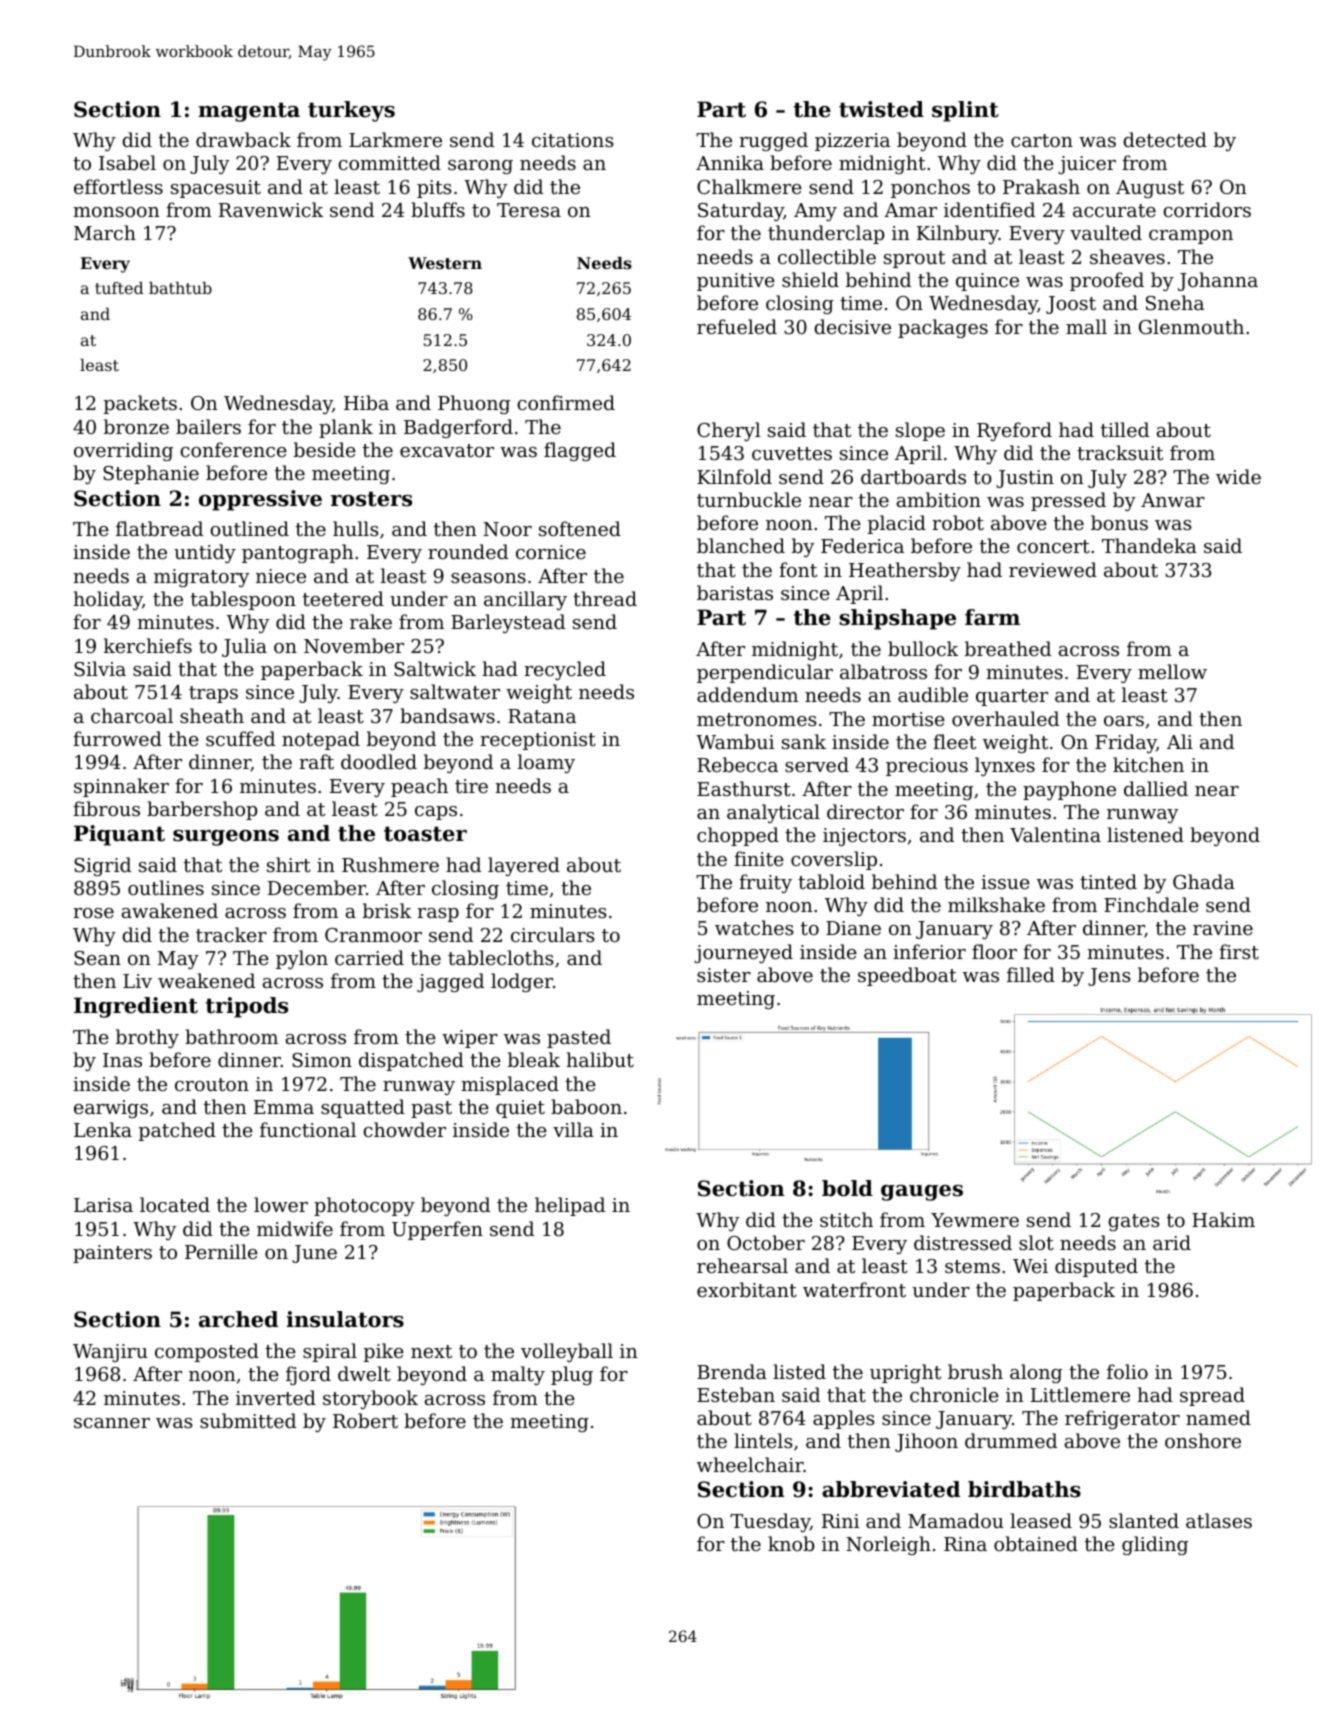 The width and height of the page is (1336, 1729). Describe the element at coordinates (119, 835) in the page. I see `Piquant` at that location.
